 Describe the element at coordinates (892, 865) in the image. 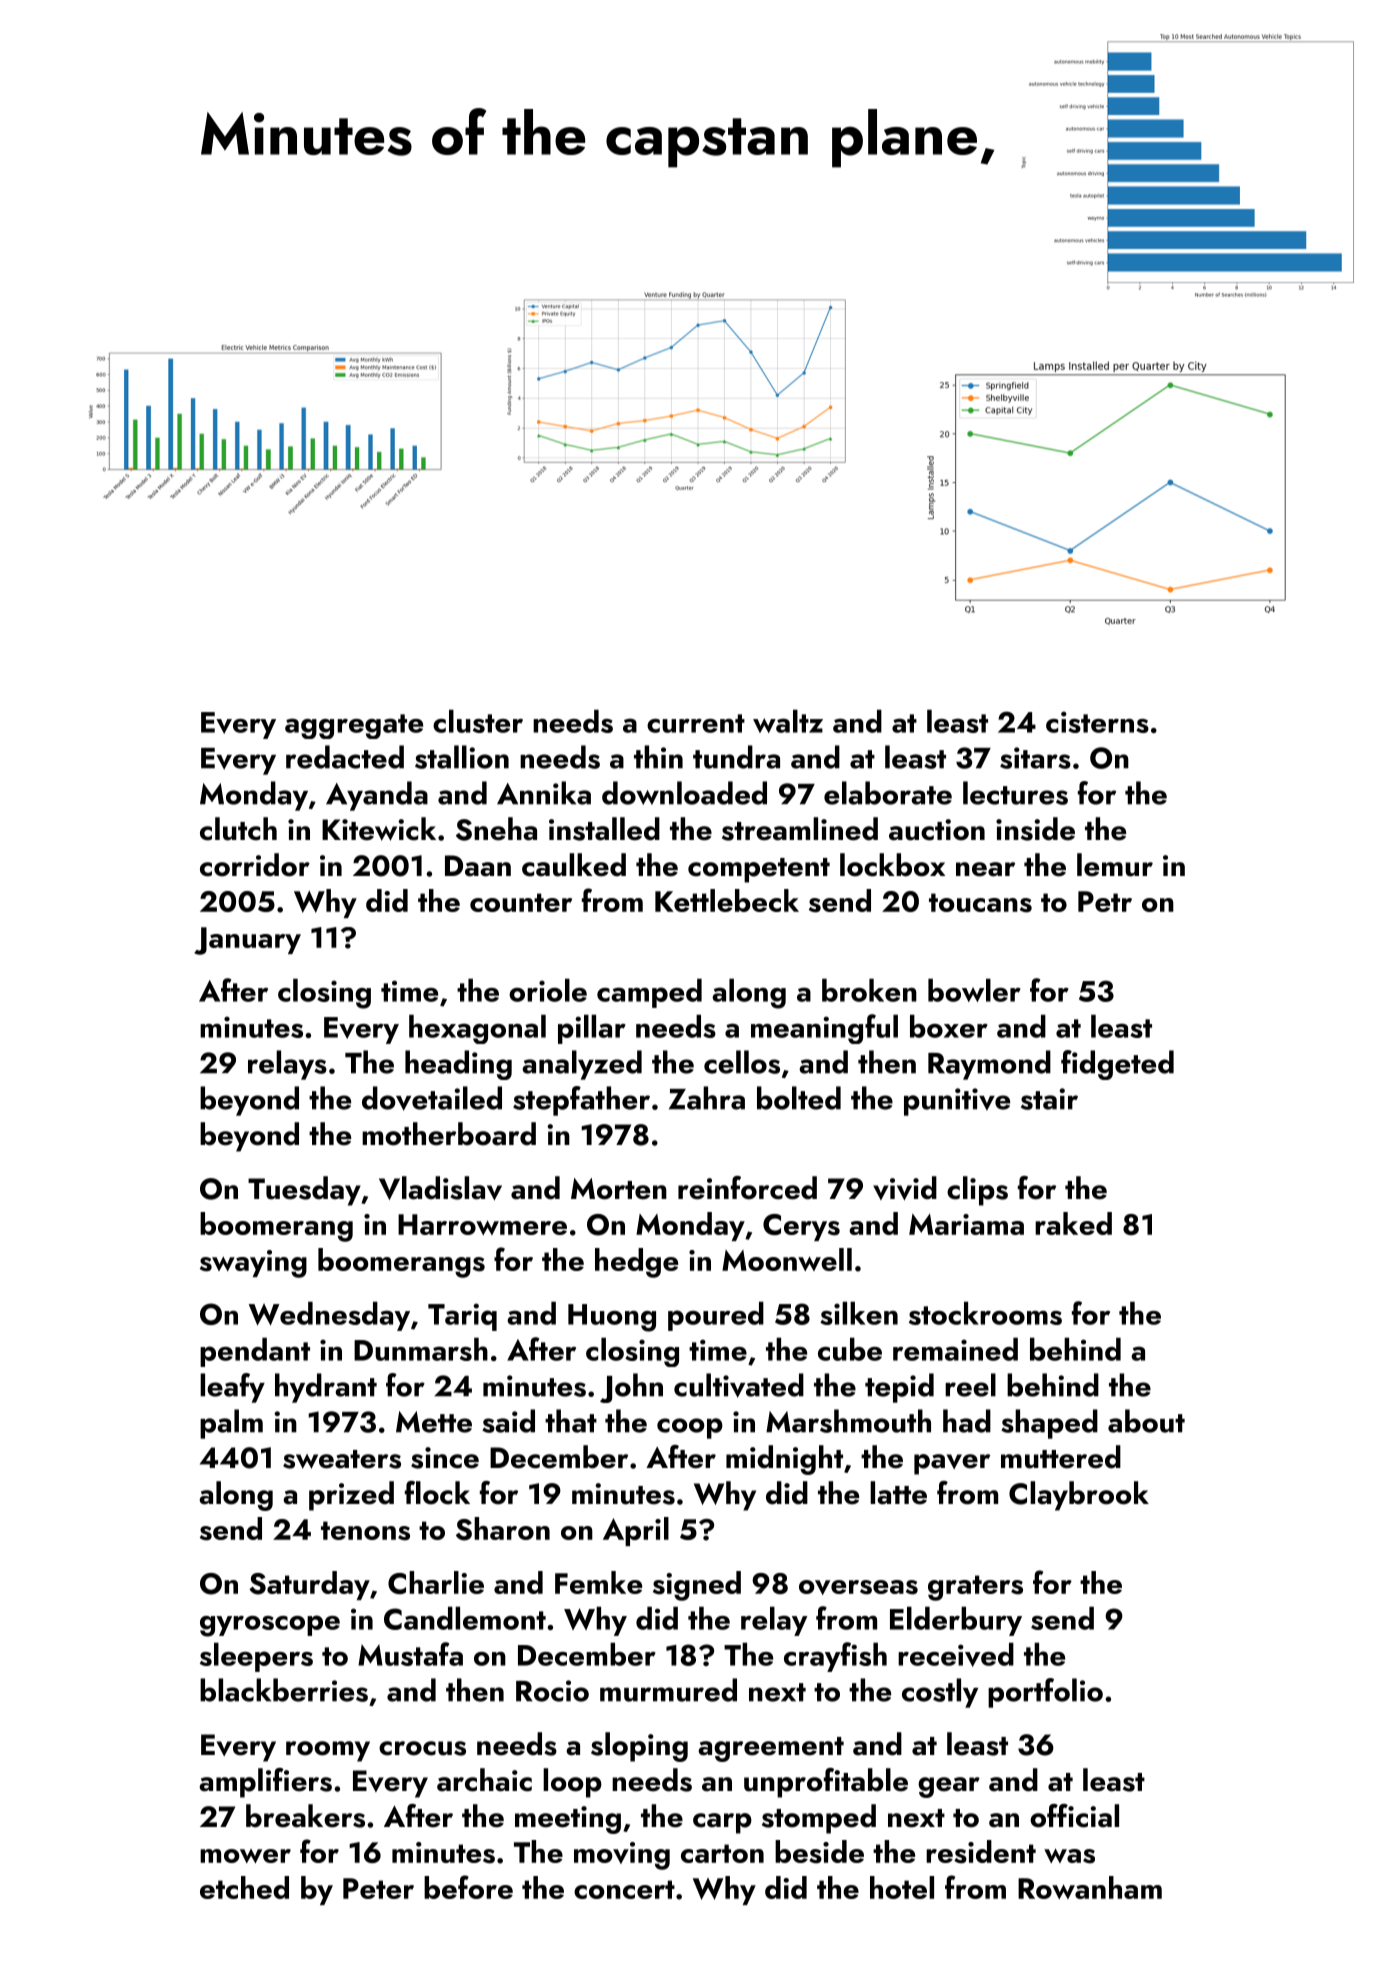

I see `lockbox` at that location.
